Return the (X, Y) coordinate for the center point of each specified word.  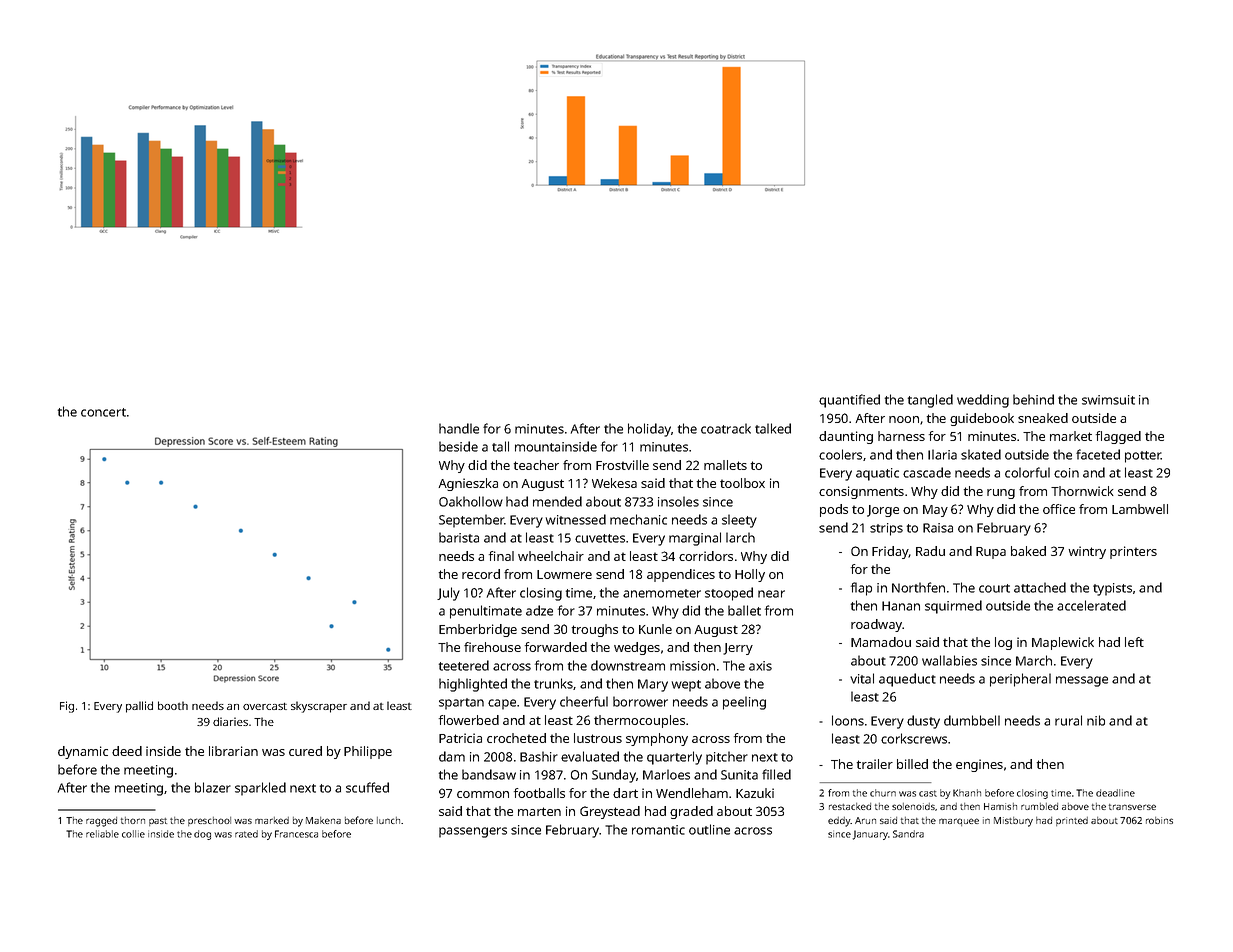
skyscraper (319, 707)
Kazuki (755, 793)
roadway (876, 625)
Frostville (622, 465)
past (158, 822)
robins (1159, 820)
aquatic (877, 474)
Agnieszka (468, 484)
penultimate (486, 612)
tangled (930, 401)
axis (760, 666)
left (1134, 642)
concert (103, 412)
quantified (849, 401)
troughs (595, 630)
